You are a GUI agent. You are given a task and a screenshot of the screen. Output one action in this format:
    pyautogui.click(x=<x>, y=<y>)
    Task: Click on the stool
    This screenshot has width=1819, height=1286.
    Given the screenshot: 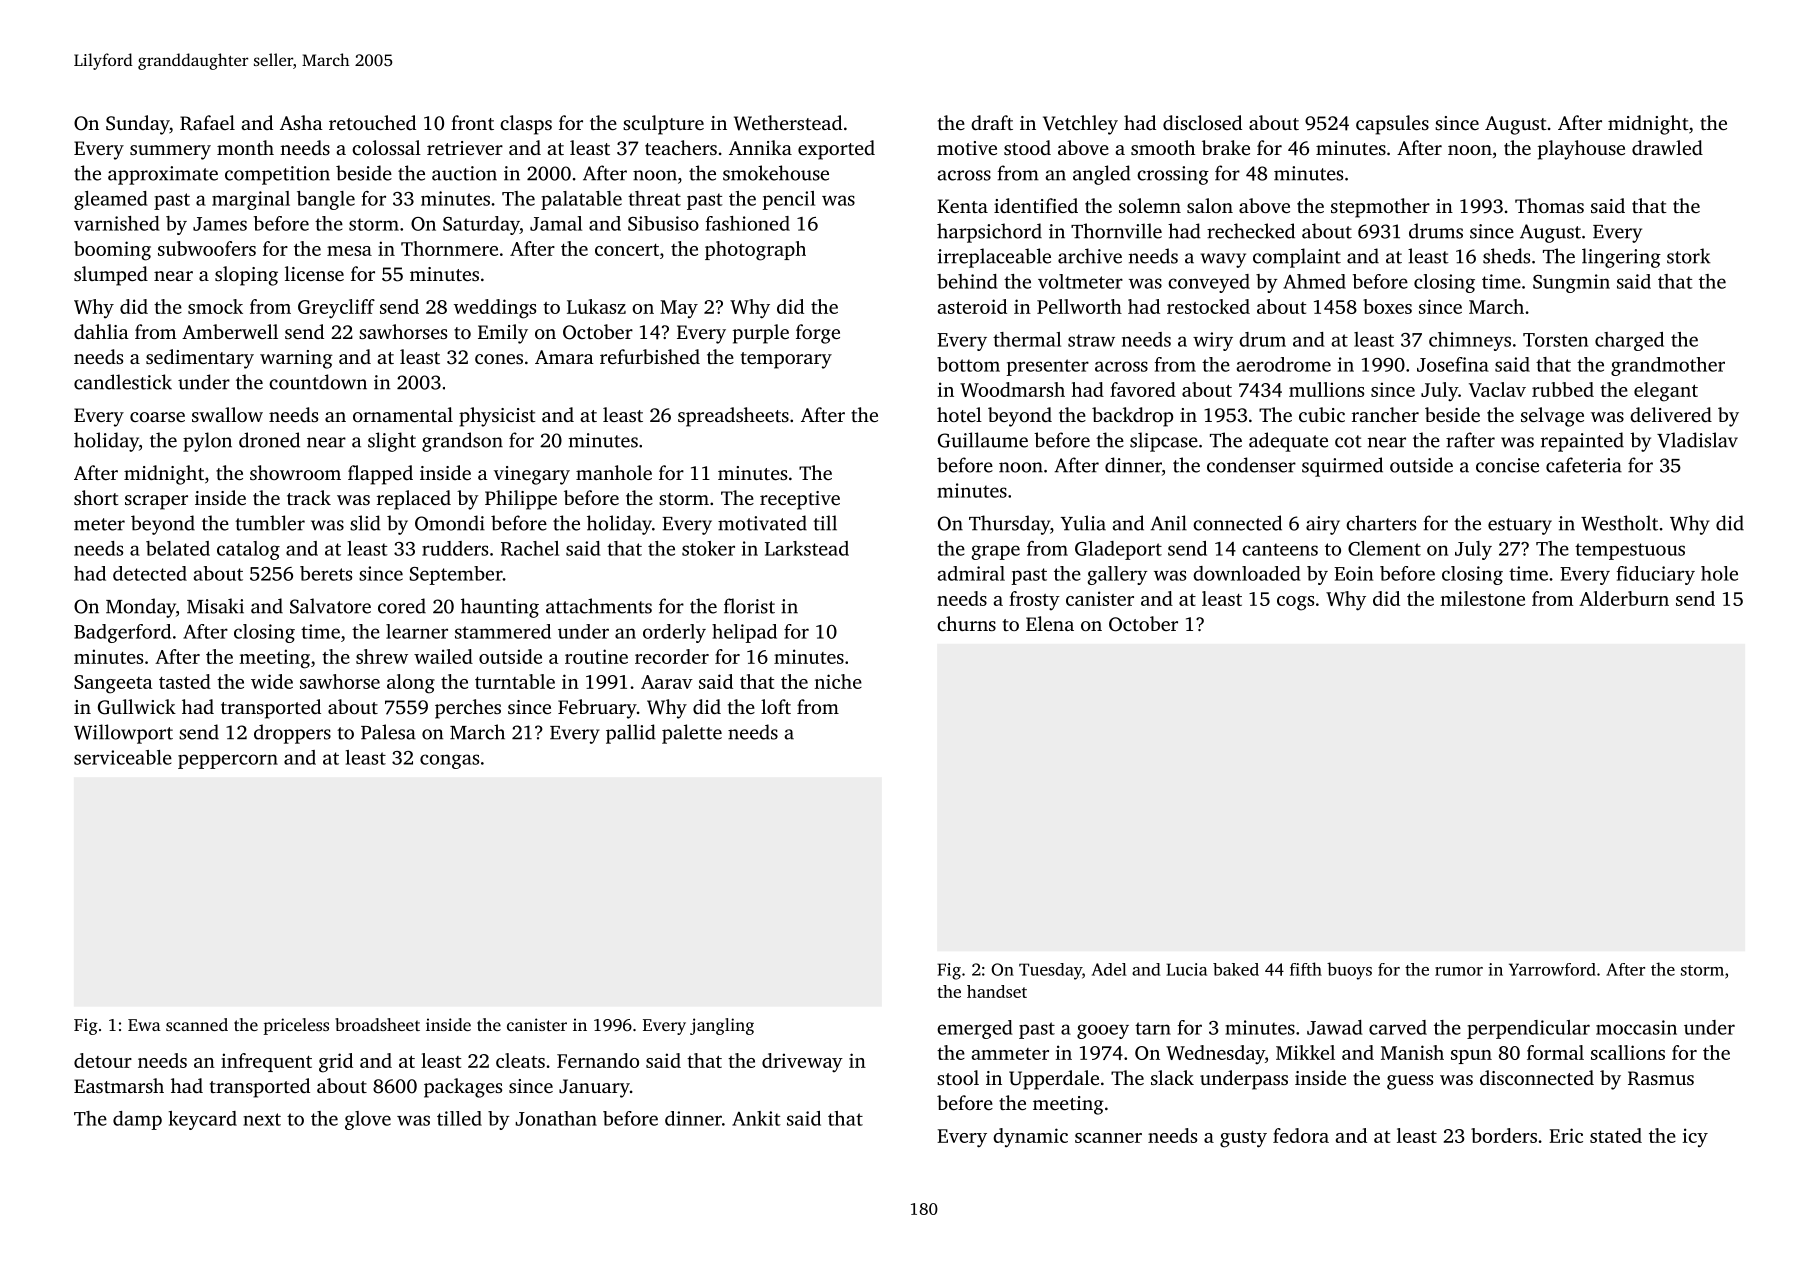 What is the action you would take?
    pyautogui.click(x=958, y=1077)
